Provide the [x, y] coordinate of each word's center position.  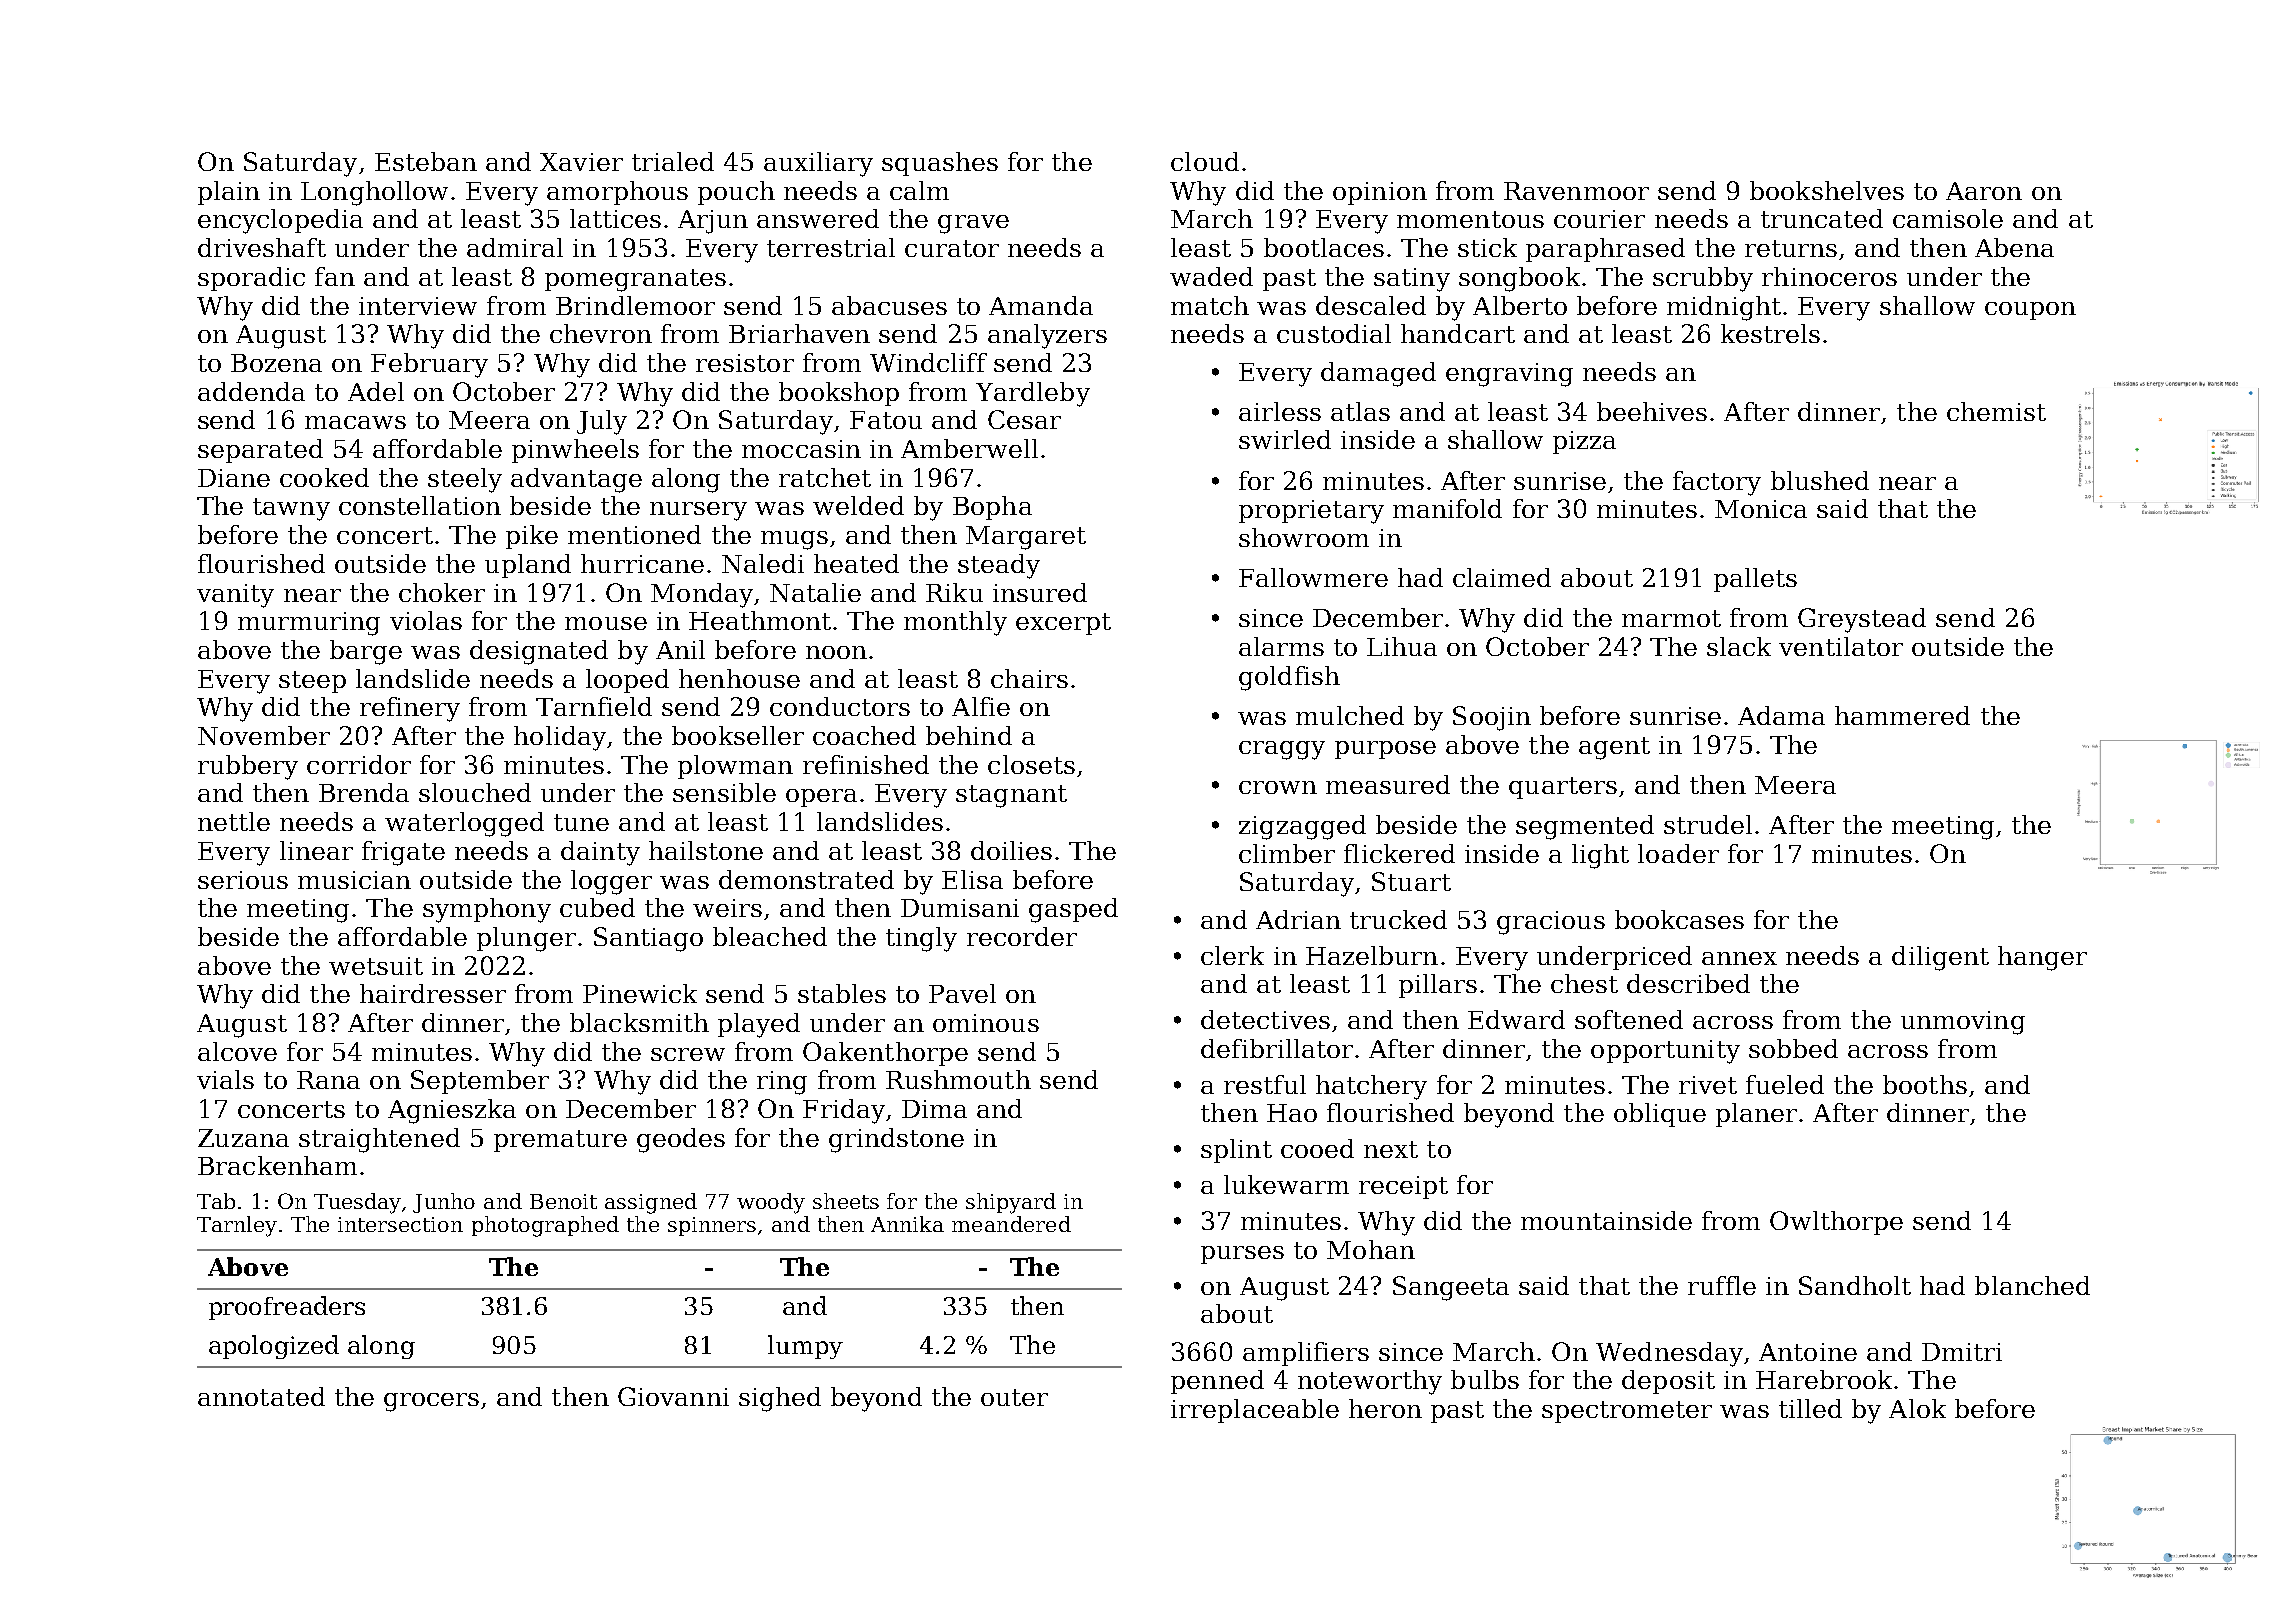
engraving [1509, 375]
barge [366, 652]
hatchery [1371, 1087]
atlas [1360, 411]
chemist [1996, 411]
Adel [376, 391]
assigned [651, 1203]
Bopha [992, 508]
